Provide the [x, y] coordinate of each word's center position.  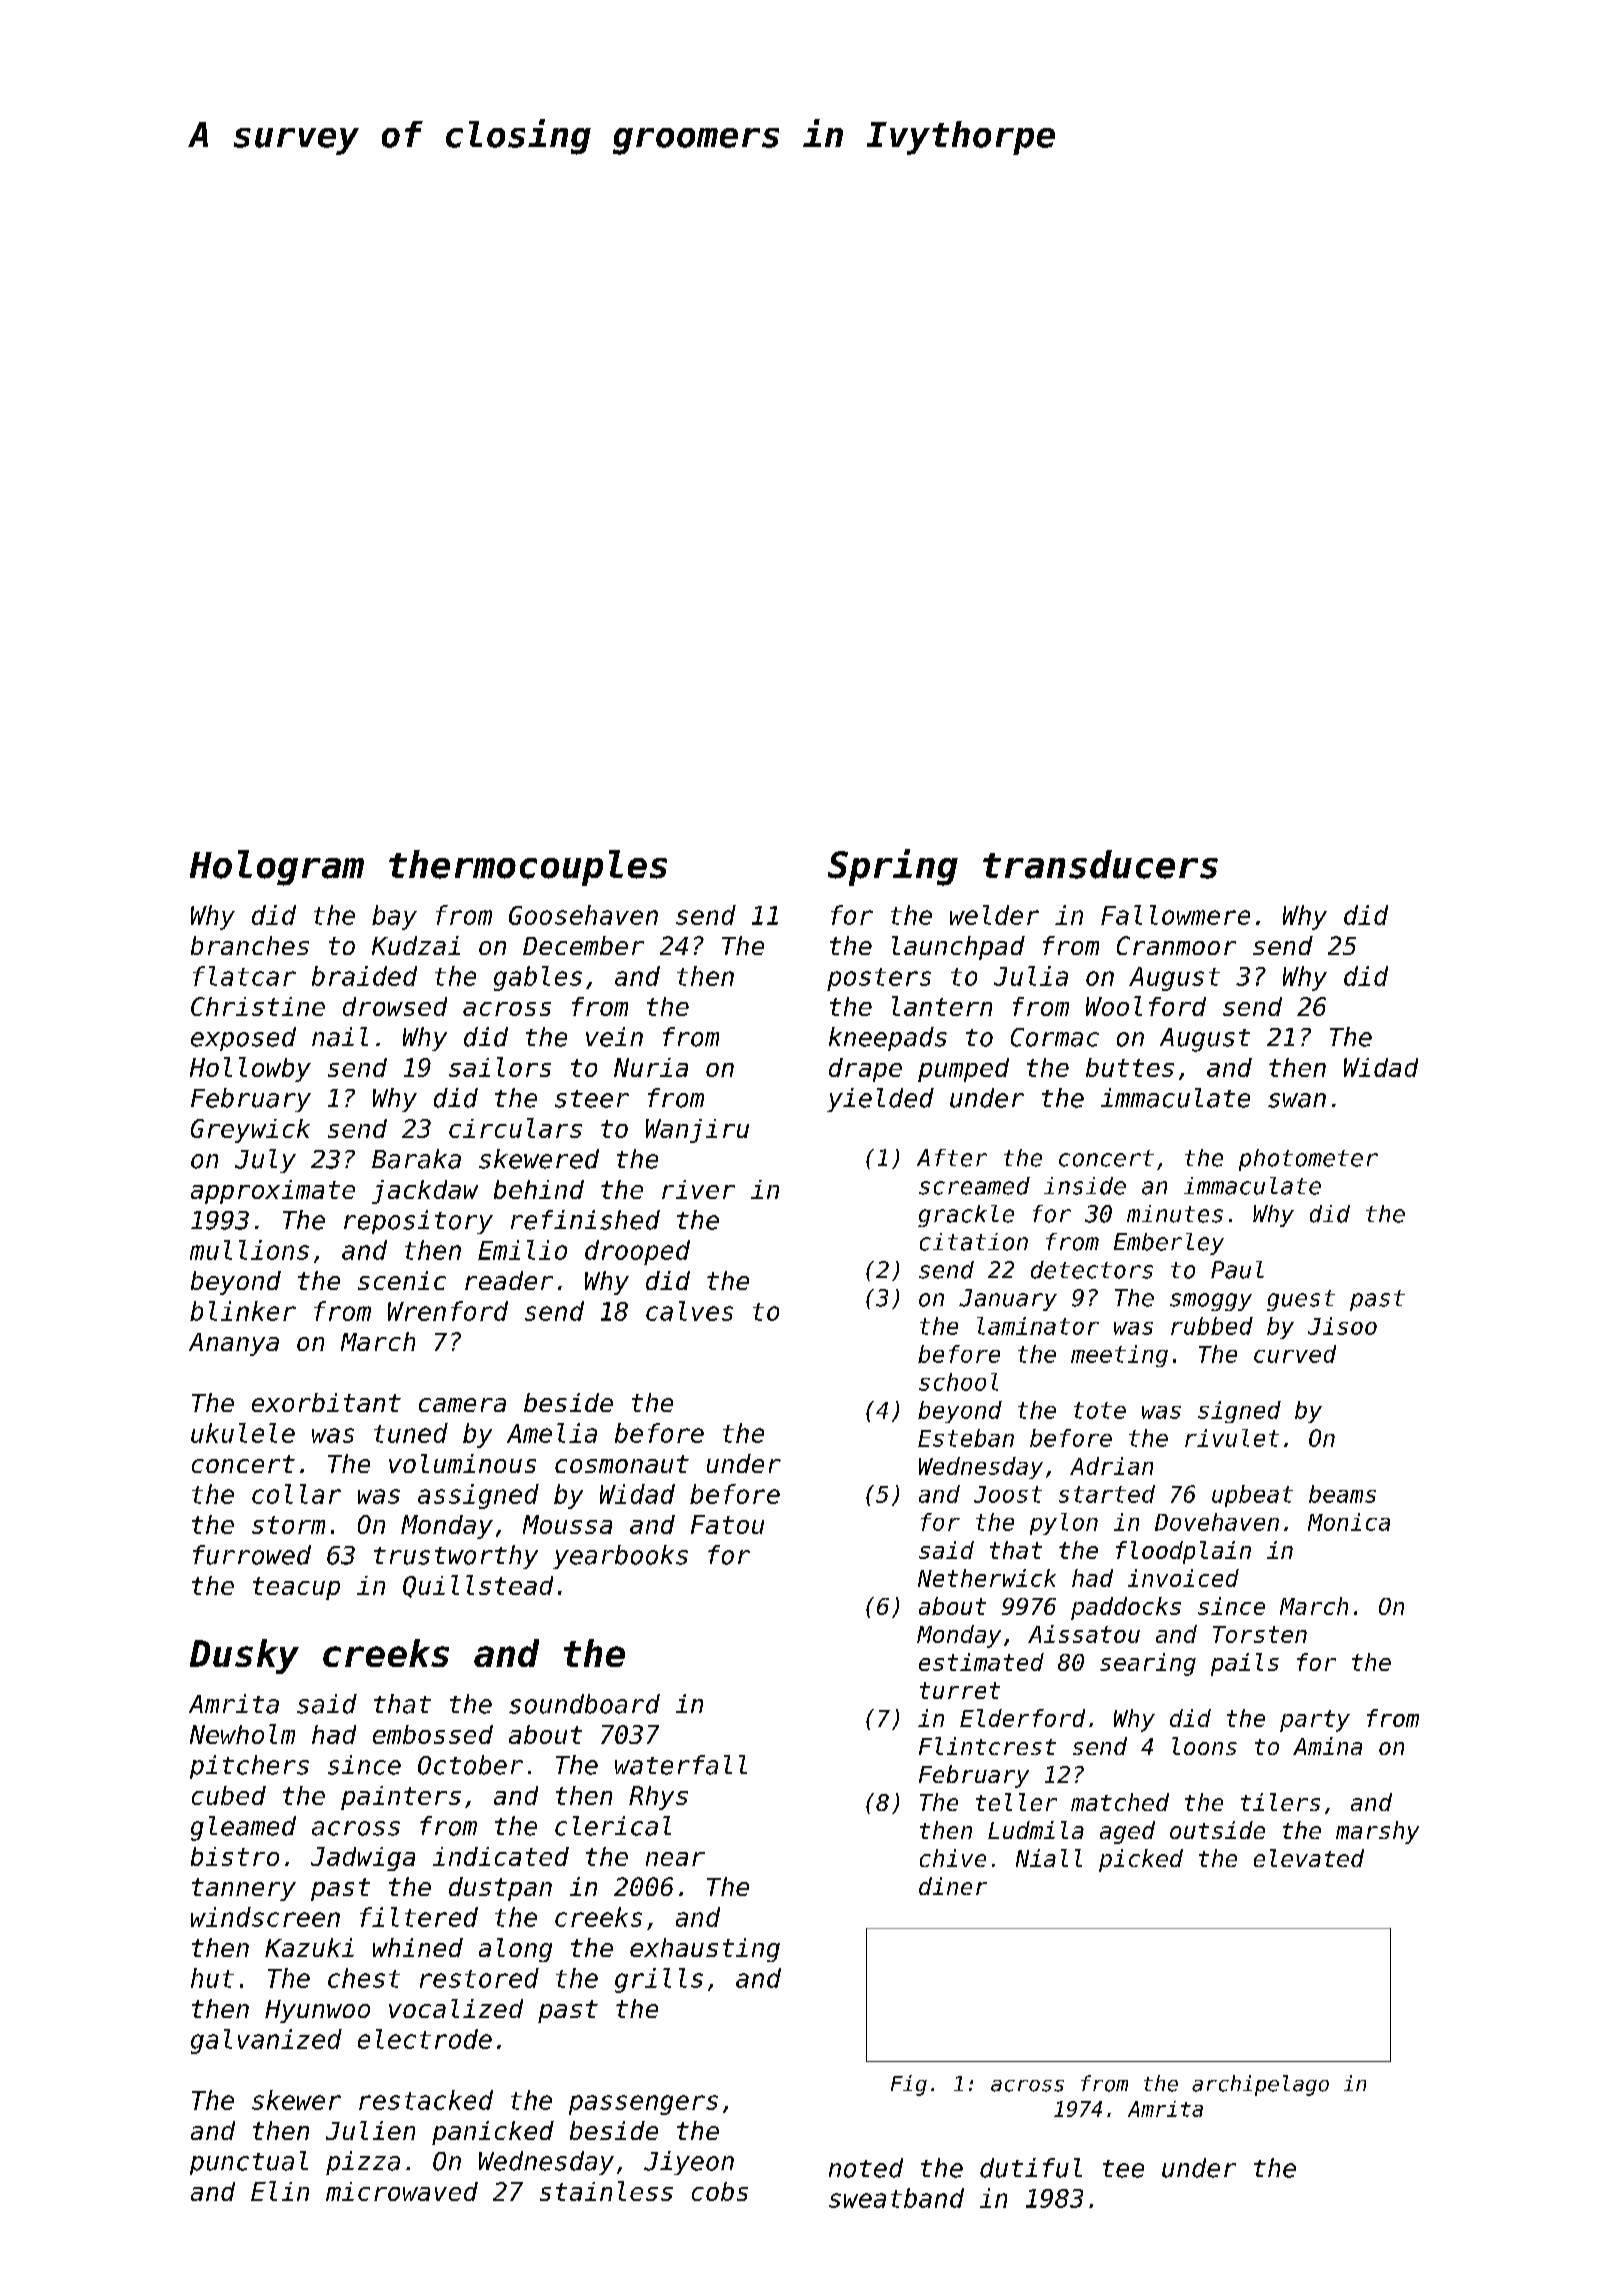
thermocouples [528, 868]
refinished [585, 1220]
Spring [893, 867]
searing [1148, 1664]
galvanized [266, 2041]
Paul [1237, 1270]
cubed [229, 1795]
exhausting [705, 1950]
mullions [249, 1250]
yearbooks [620, 1557]
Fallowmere [1175, 915]
